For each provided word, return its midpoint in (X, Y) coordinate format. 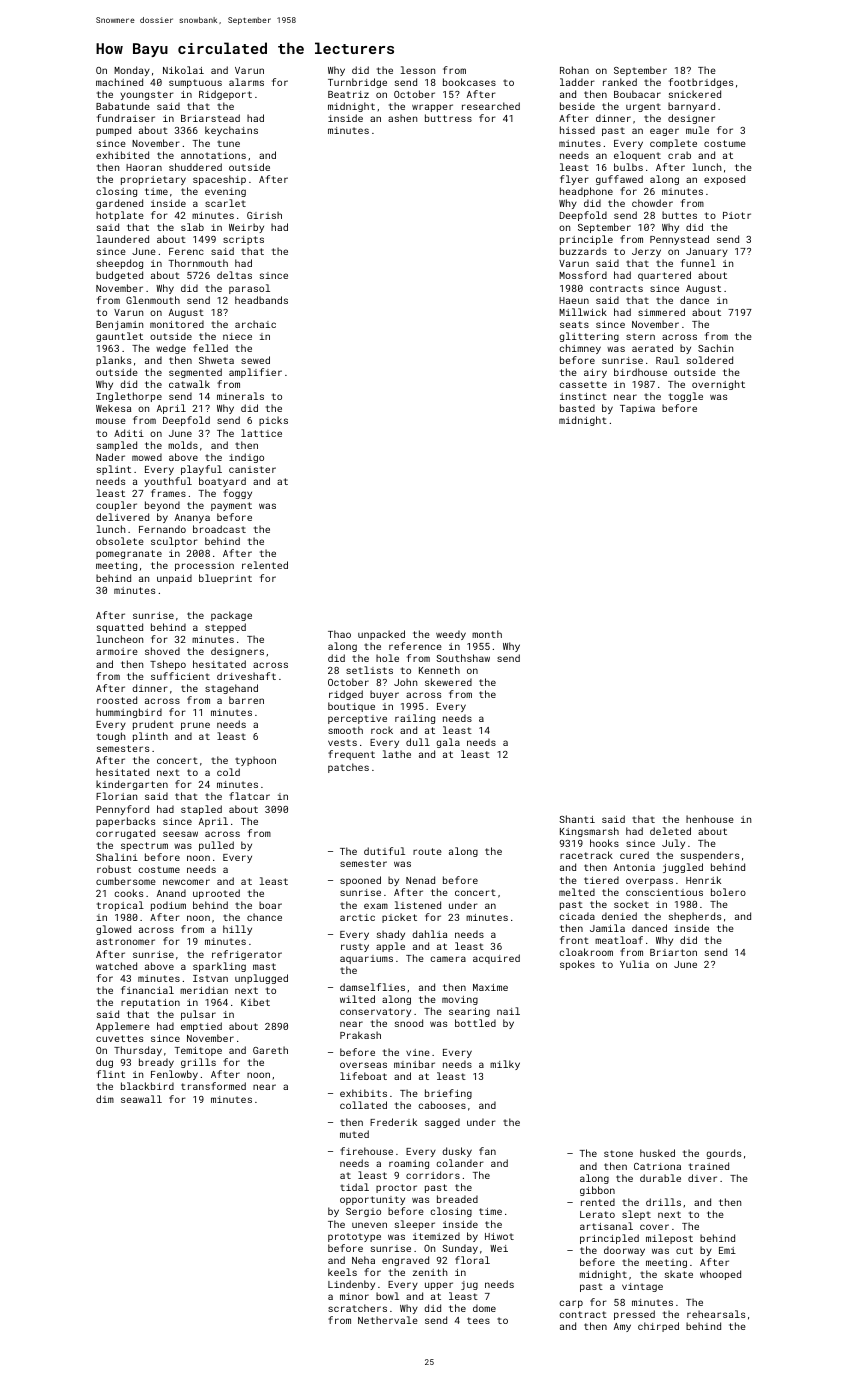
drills (663, 1202)
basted (577, 408)
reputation (150, 1003)
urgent (643, 107)
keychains (231, 131)
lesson (418, 70)
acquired (496, 959)
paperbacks (125, 822)
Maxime (490, 987)
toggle (686, 397)
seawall (141, 1099)
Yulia (634, 964)
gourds (723, 1154)
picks (273, 421)
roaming (409, 1164)
